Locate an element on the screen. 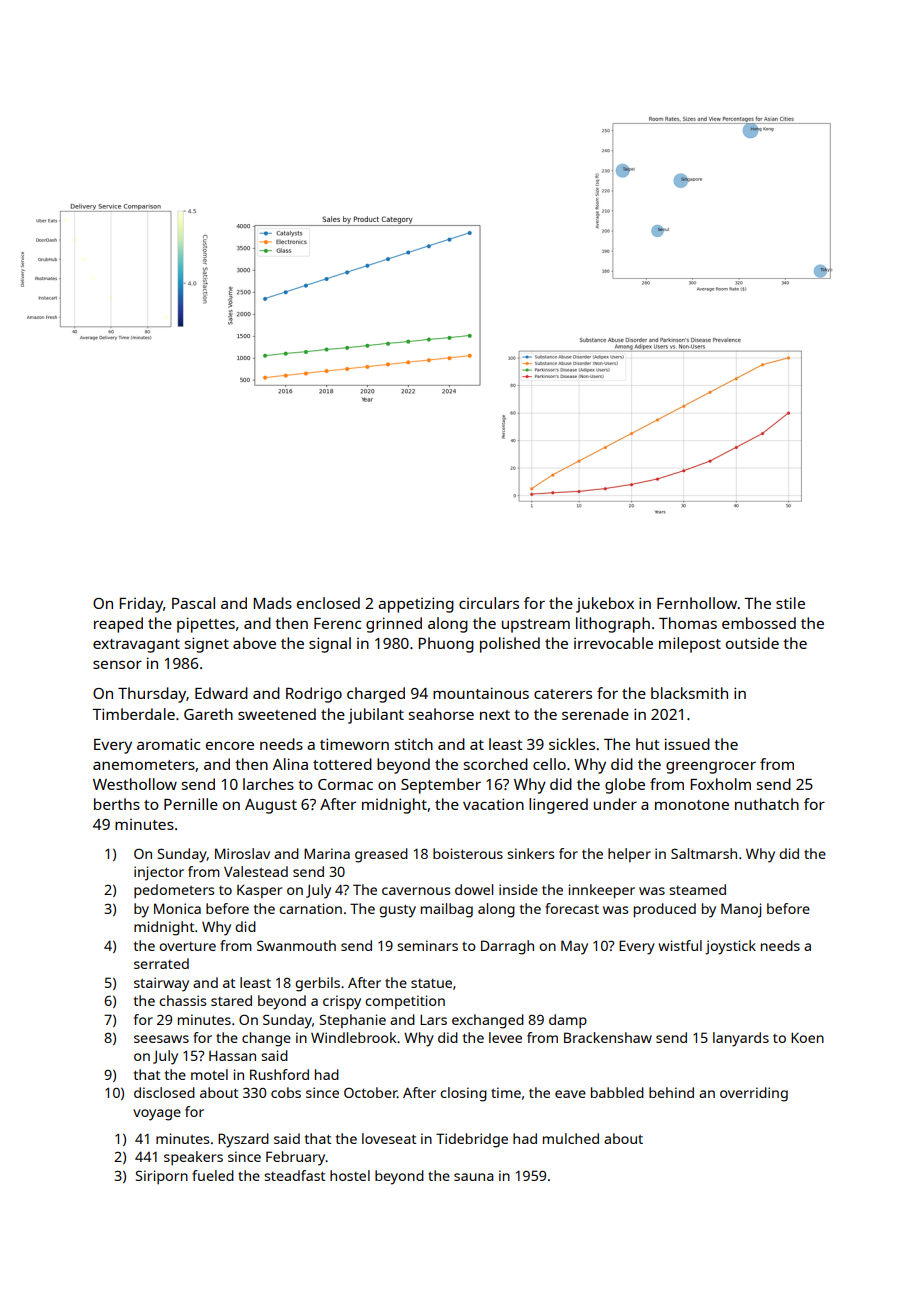 The image size is (924, 1308). Saltmarsh is located at coordinates (704, 853).
